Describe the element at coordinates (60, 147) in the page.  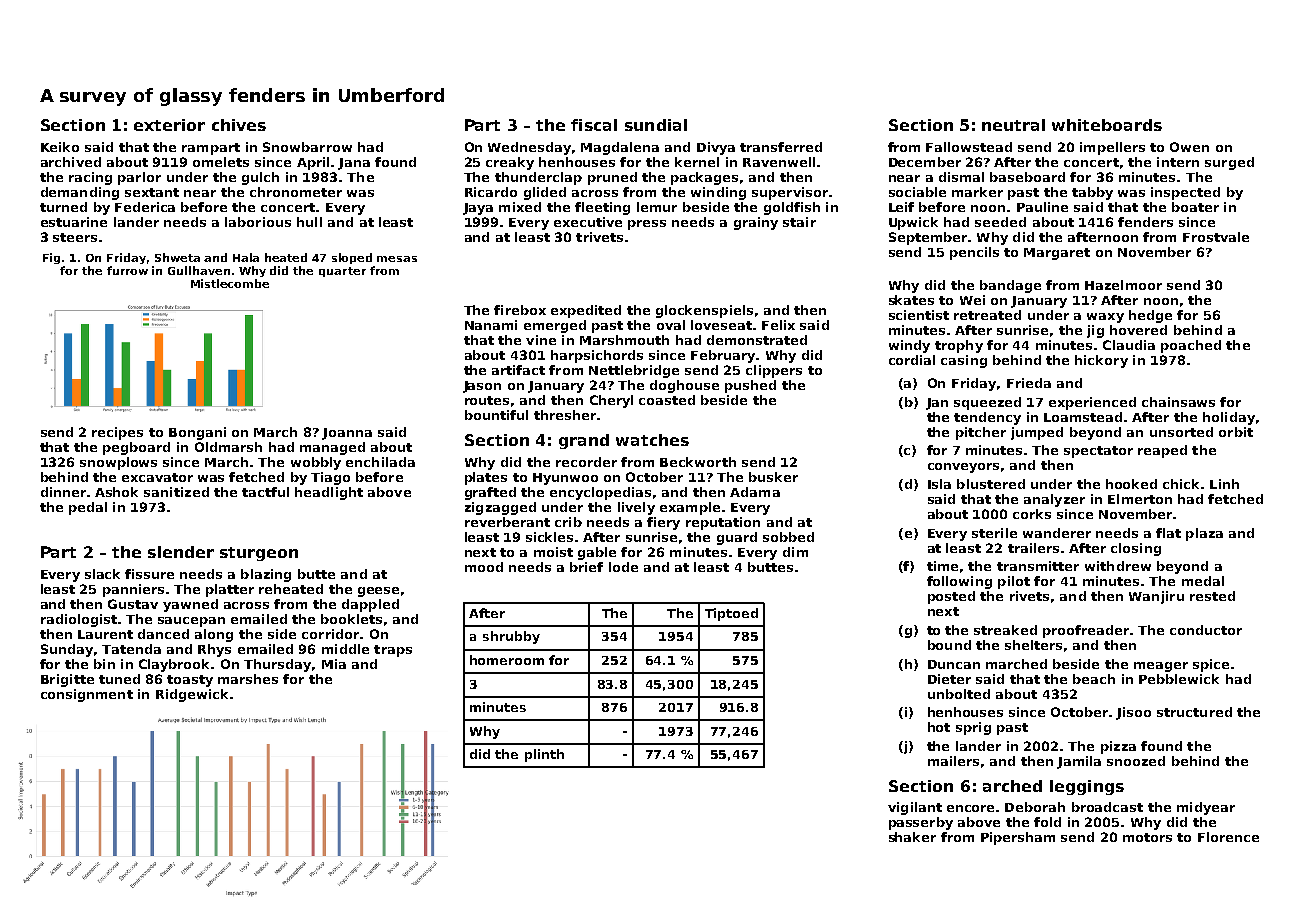
I see `Keiko` at that location.
